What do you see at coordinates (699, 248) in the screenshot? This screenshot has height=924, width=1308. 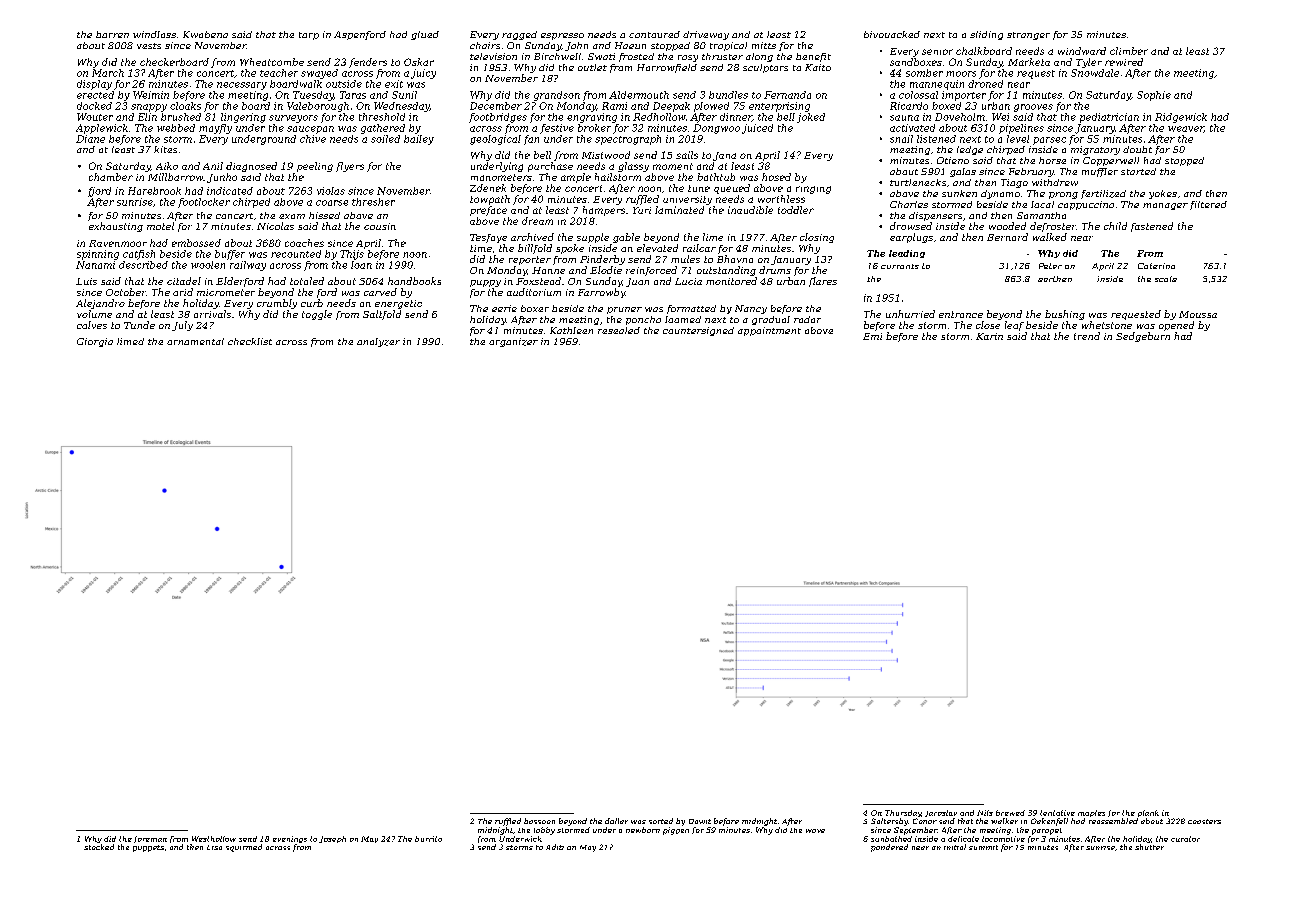 I see `railcar` at bounding box center [699, 248].
